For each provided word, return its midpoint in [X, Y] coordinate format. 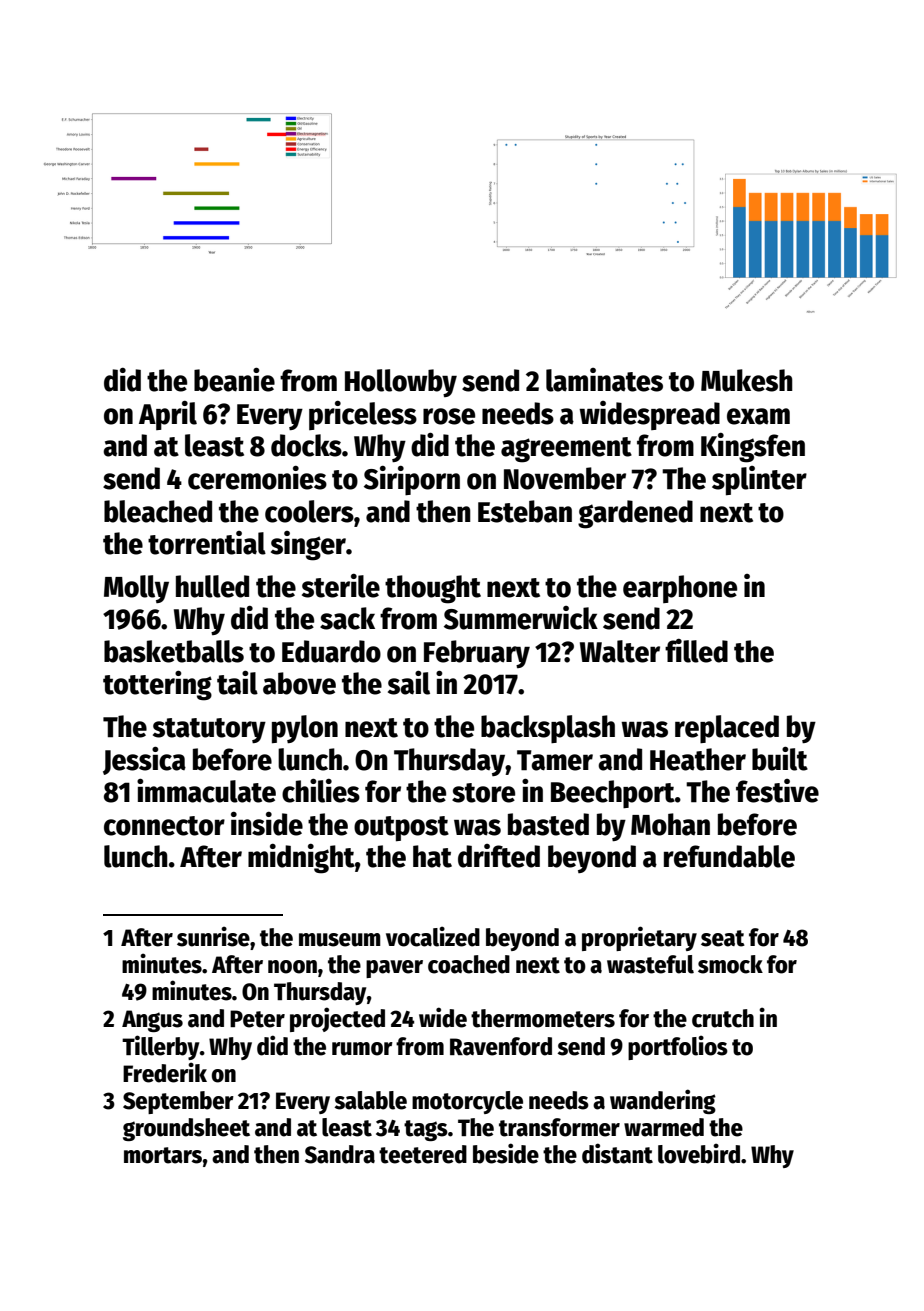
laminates [604, 380]
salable [370, 1100]
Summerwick [521, 618]
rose [449, 416]
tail [237, 682]
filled [696, 651]
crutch [723, 1018]
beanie [234, 379]
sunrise [213, 936]
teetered [423, 1154]
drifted [499, 856]
